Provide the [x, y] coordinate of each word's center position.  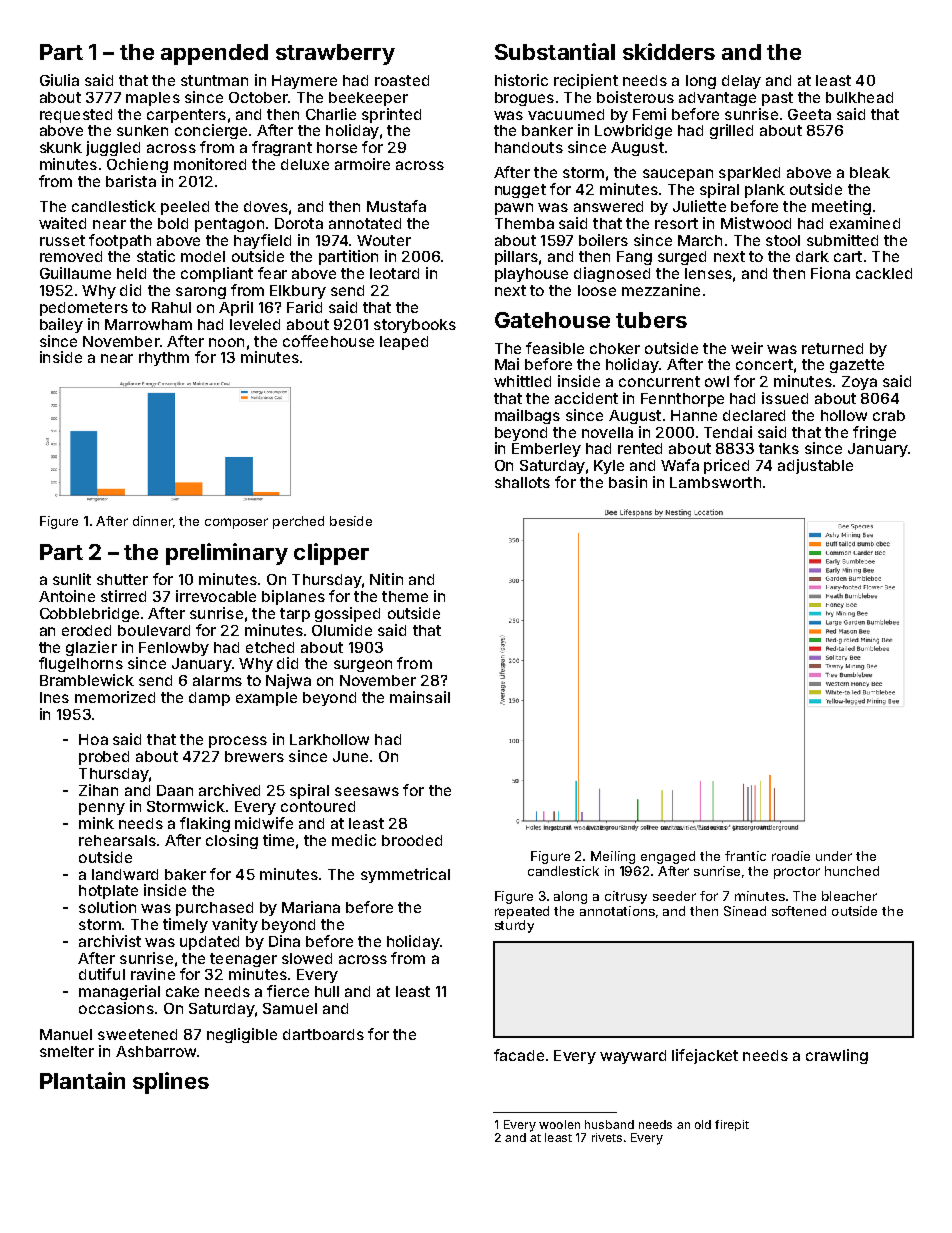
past [777, 99]
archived [229, 790]
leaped [404, 343]
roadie [791, 856]
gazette [857, 366]
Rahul [171, 307]
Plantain [82, 1080]
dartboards [323, 1034]
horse [337, 147]
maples [153, 99]
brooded [412, 840]
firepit [732, 1125]
